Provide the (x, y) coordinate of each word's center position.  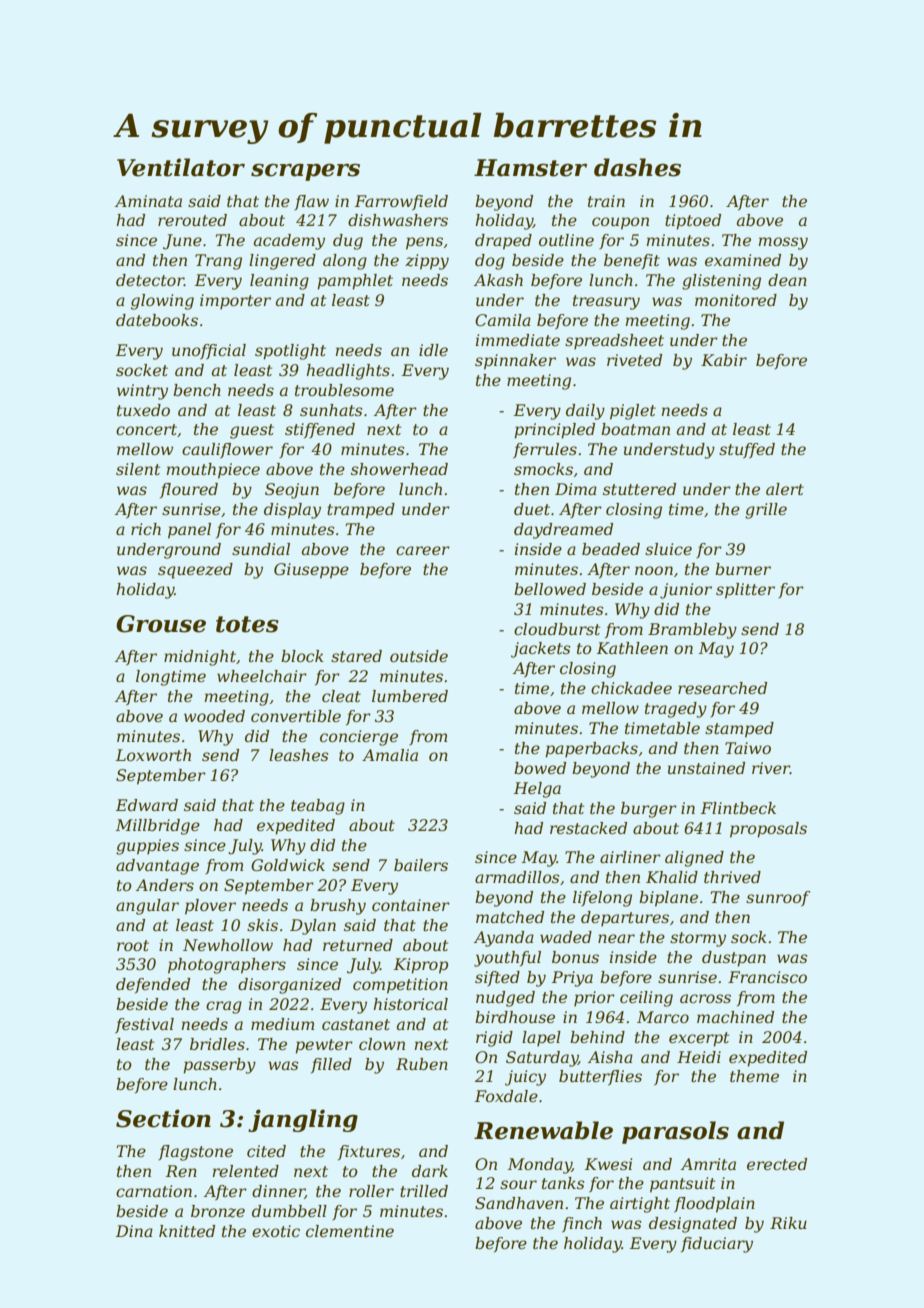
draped (503, 242)
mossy (783, 243)
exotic (276, 1231)
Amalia (390, 755)
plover (210, 907)
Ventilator (181, 167)
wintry (142, 392)
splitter (745, 591)
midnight (200, 658)
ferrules (545, 451)
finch (582, 1225)
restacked (588, 828)
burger (649, 810)
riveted (634, 360)
